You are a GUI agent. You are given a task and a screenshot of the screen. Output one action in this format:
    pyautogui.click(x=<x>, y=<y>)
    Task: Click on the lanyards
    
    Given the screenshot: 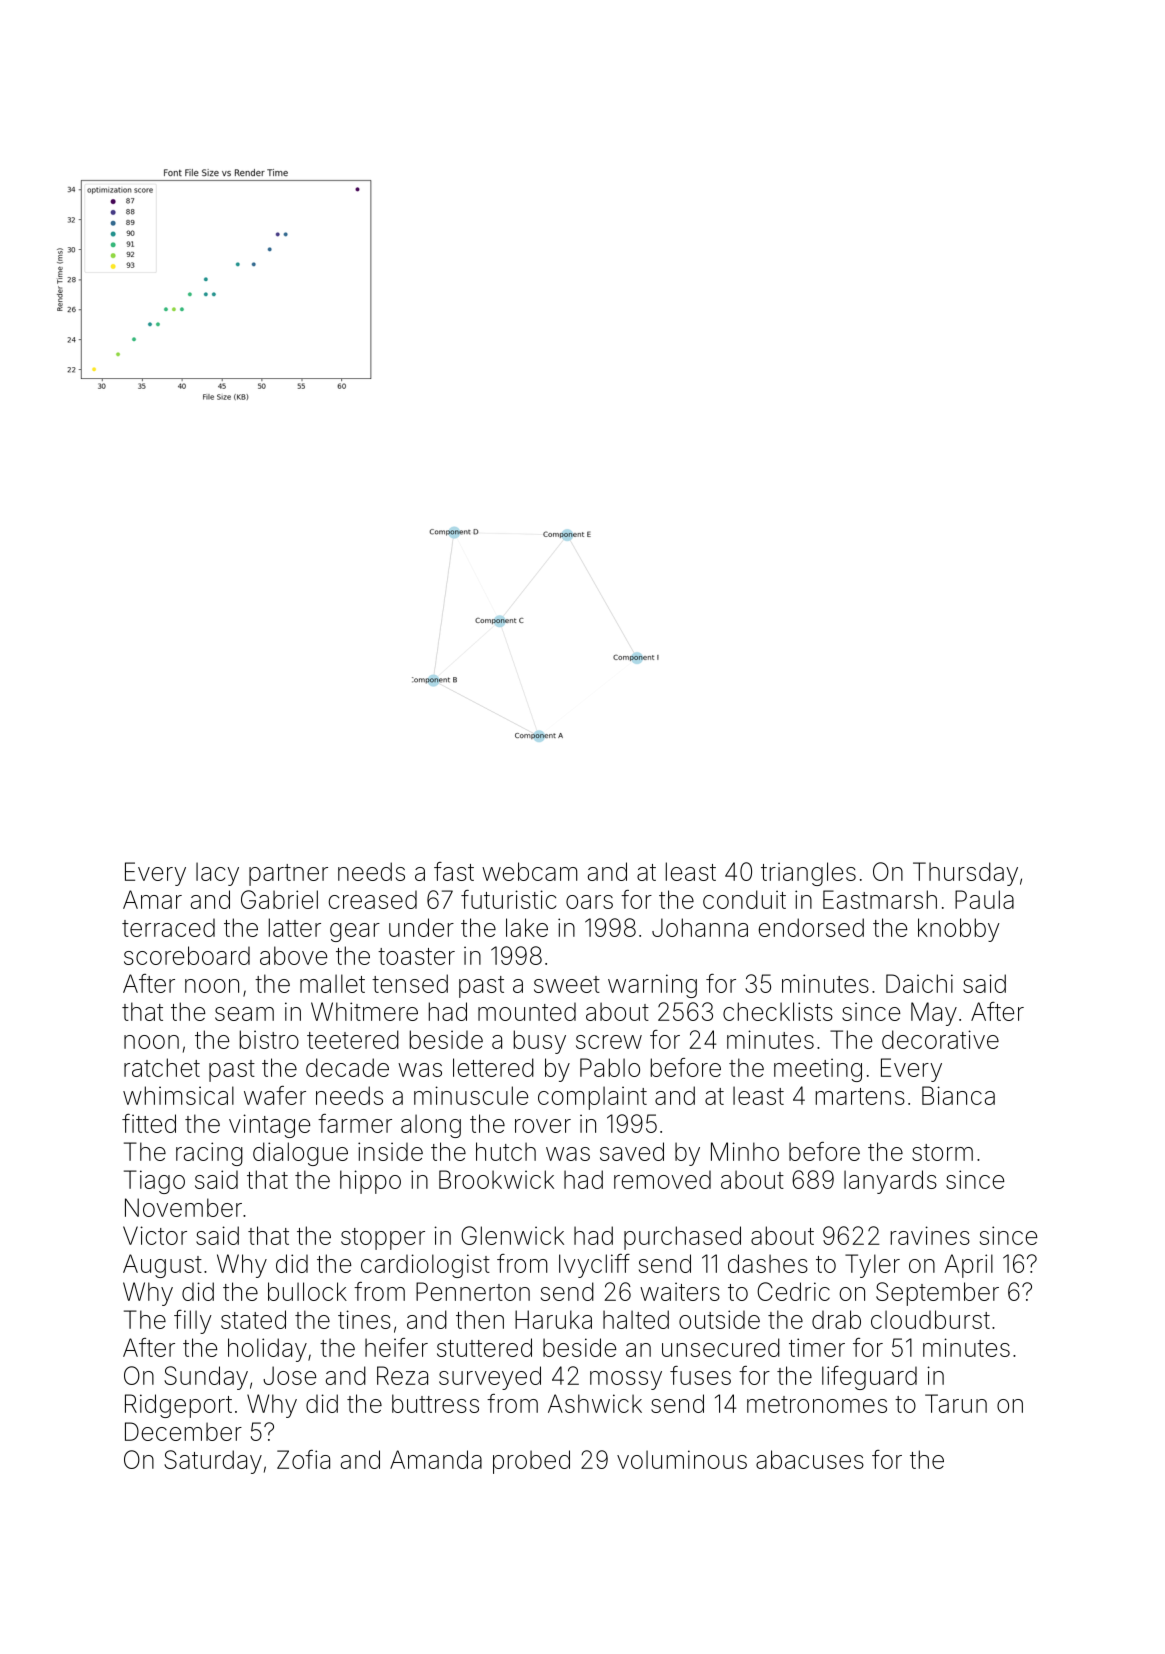 What is the action you would take?
    pyautogui.click(x=890, y=1182)
